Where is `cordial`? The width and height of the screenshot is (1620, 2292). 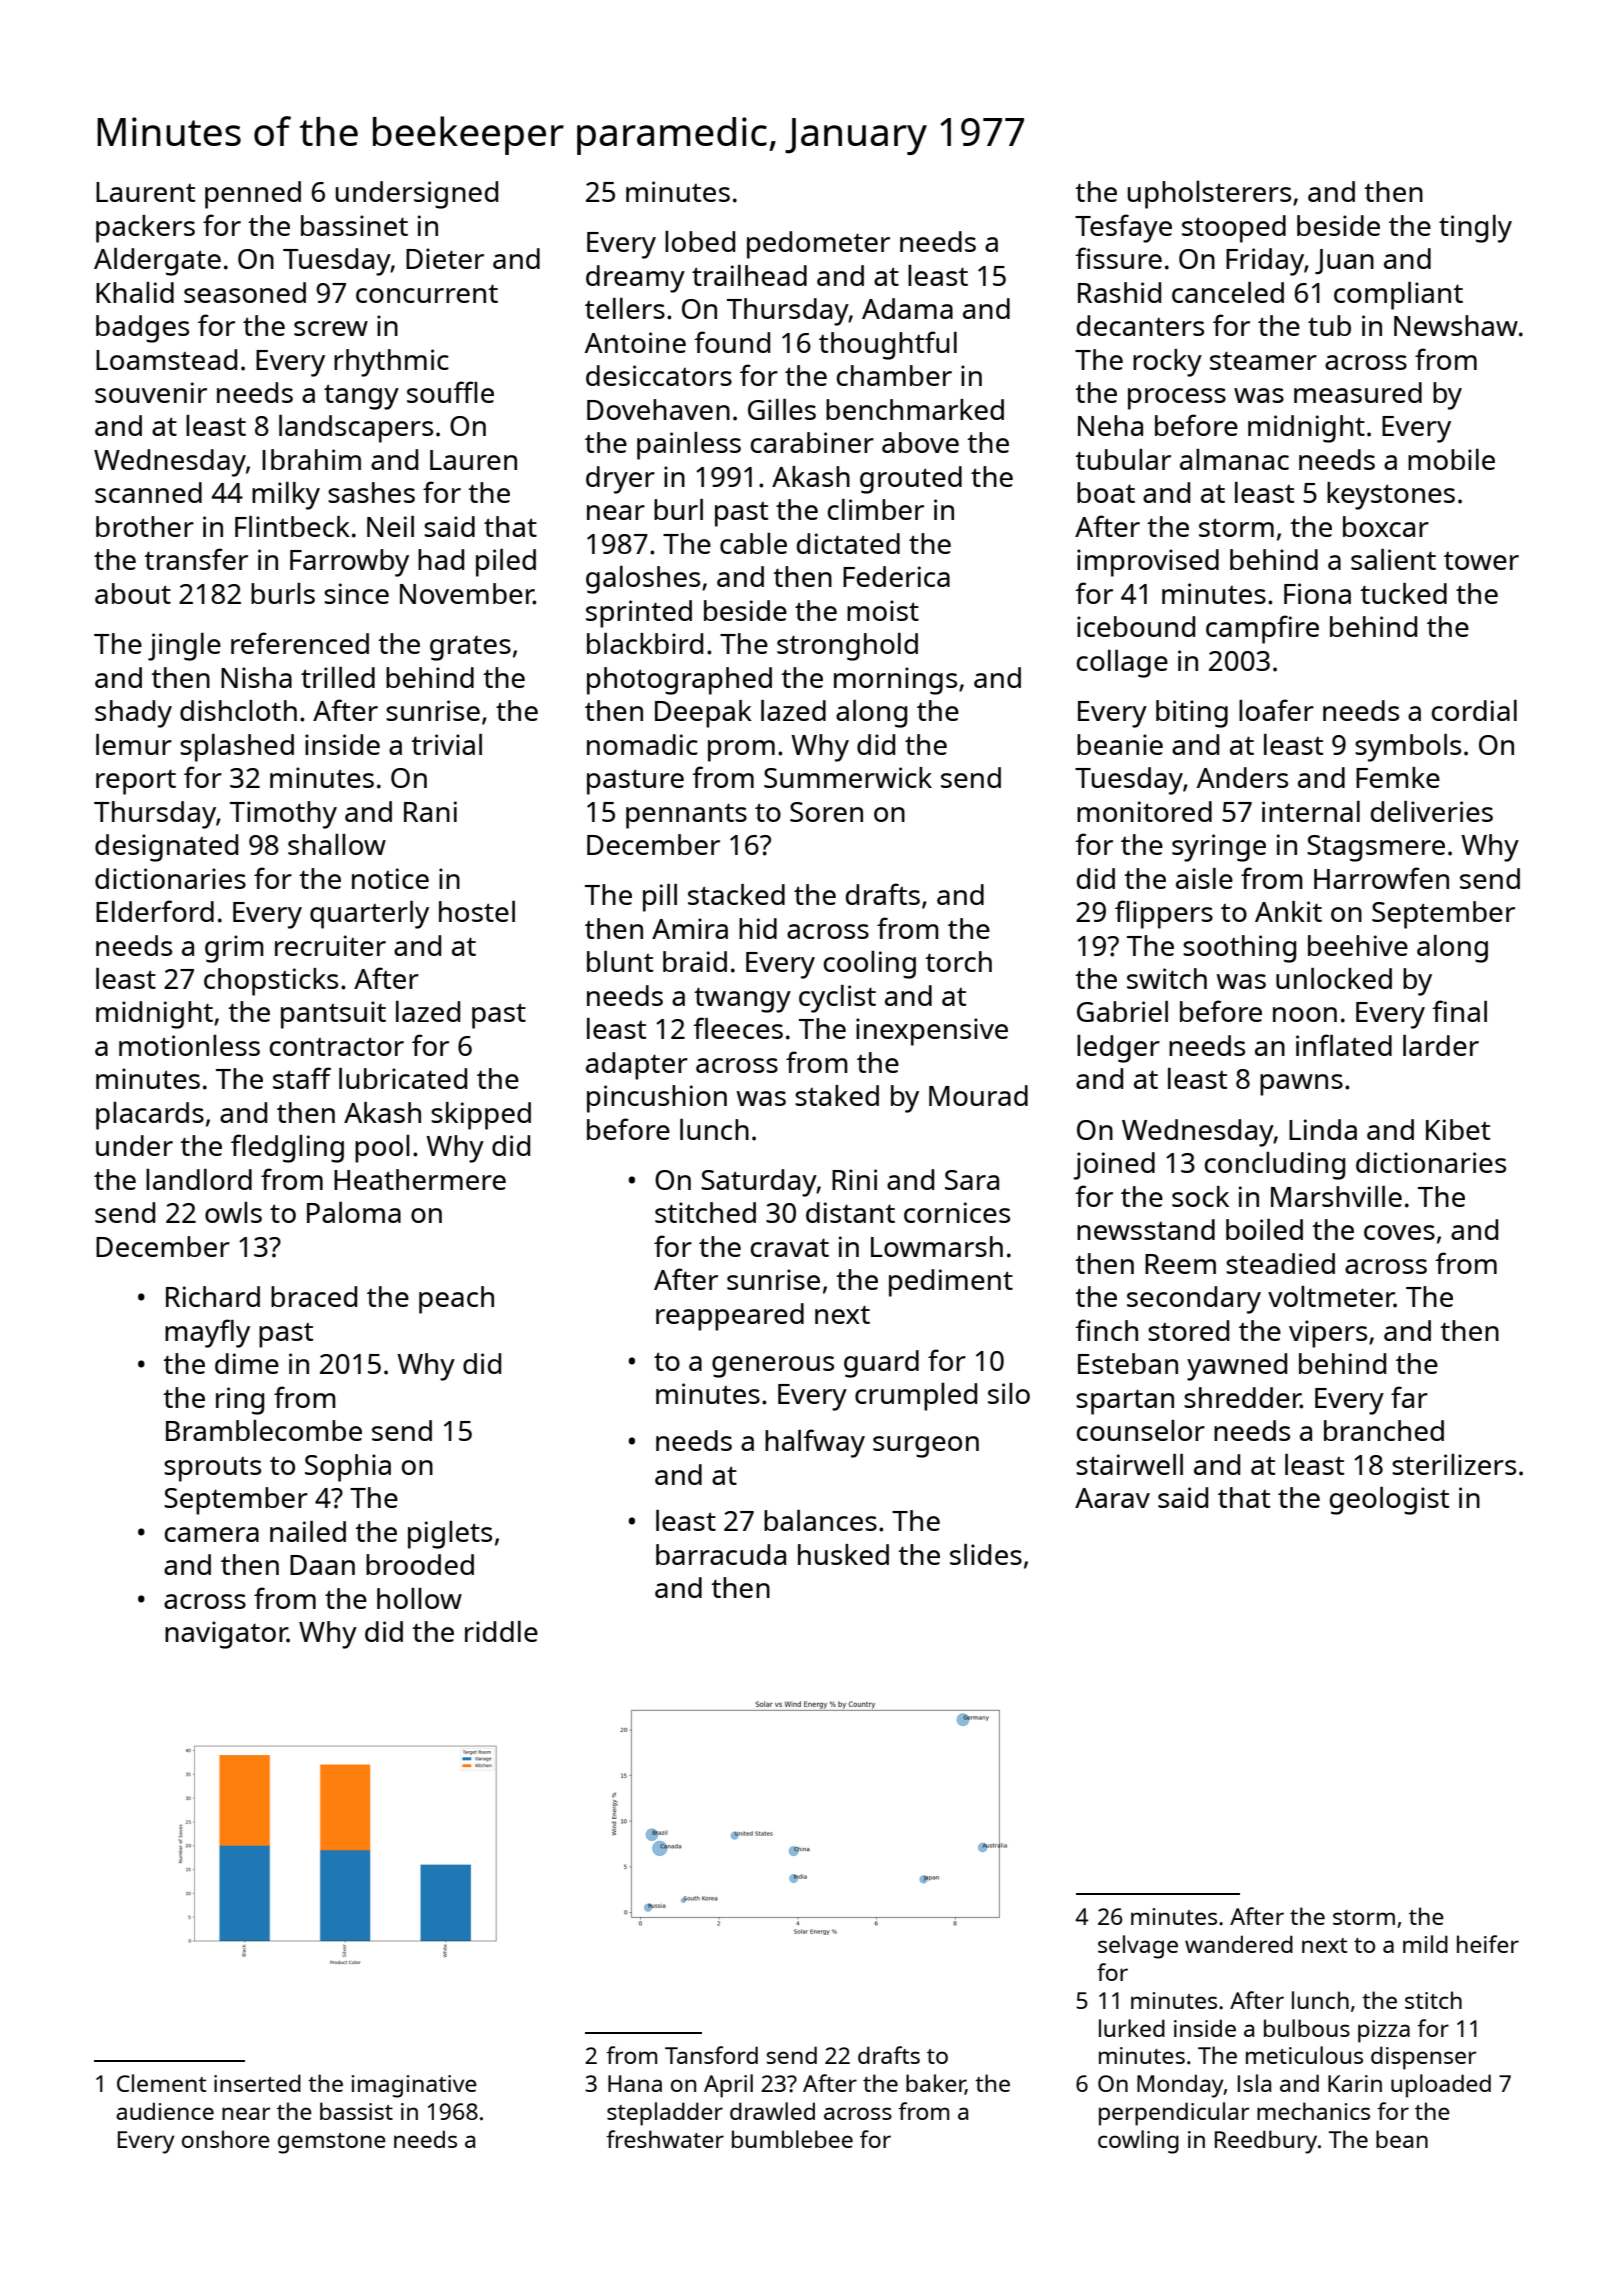 cordial is located at coordinates (1474, 710).
